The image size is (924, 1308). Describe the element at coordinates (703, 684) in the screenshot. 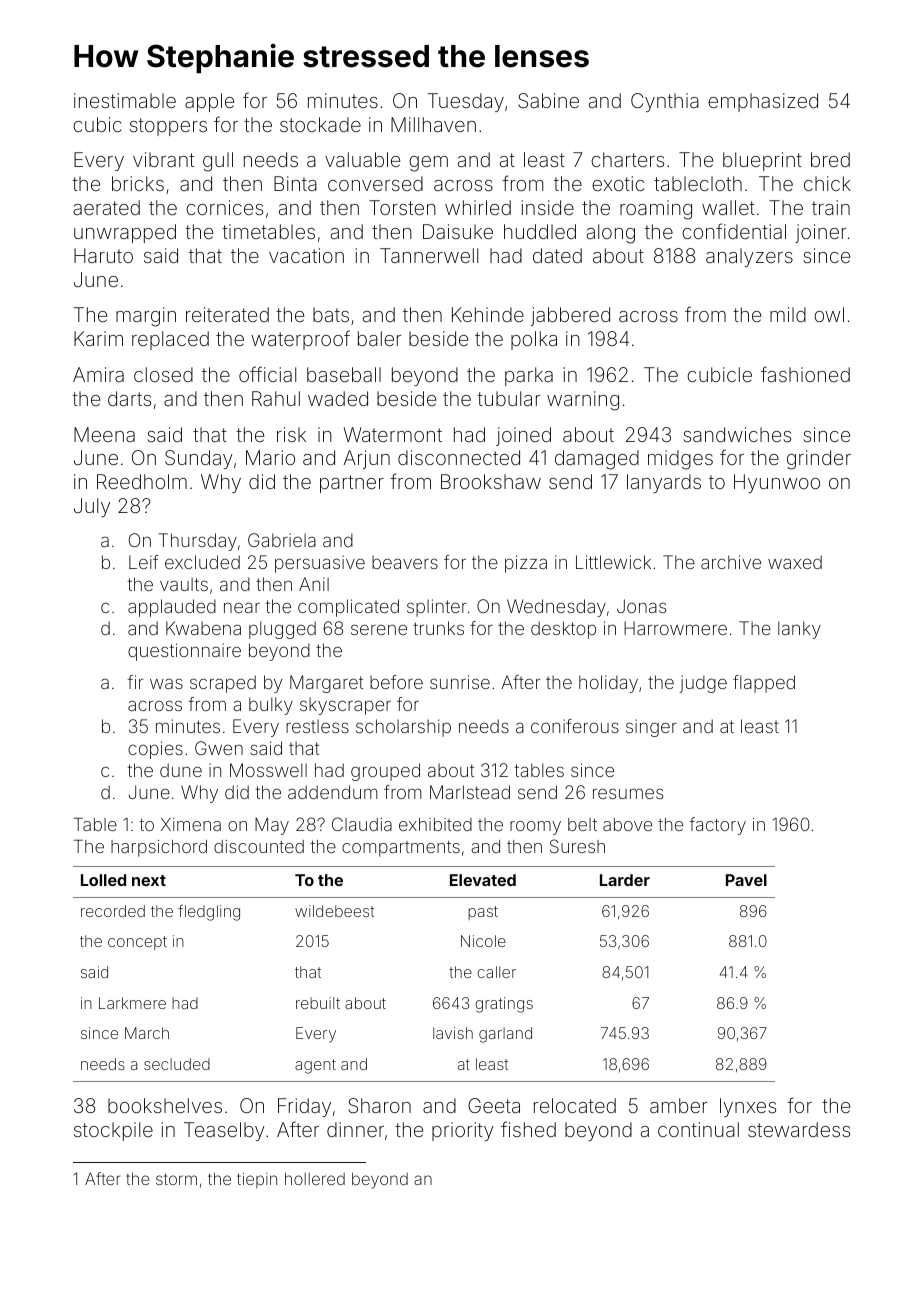

I see `judge` at that location.
